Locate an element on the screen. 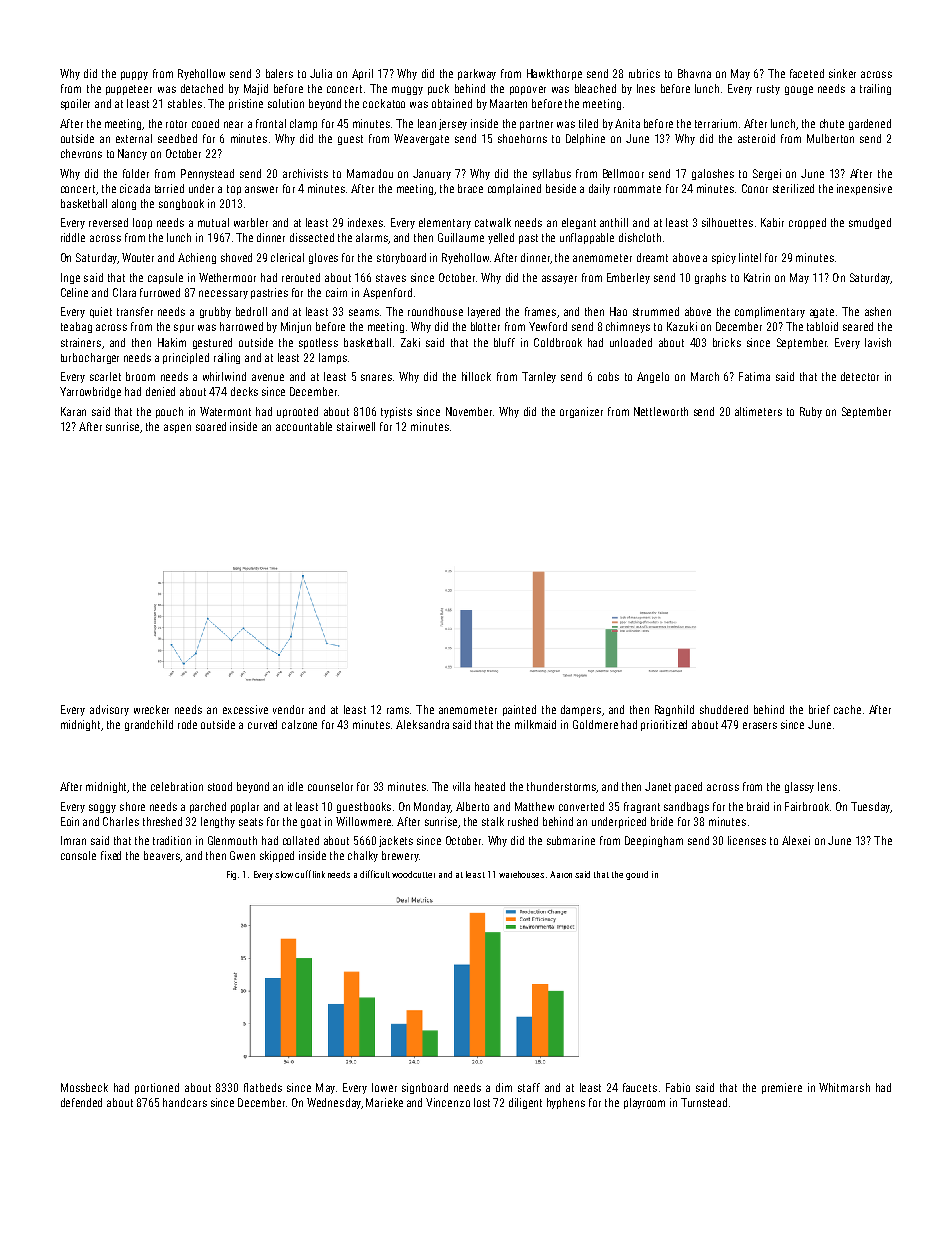 The height and width of the screenshot is (1233, 952). beavers is located at coordinates (162, 856).
